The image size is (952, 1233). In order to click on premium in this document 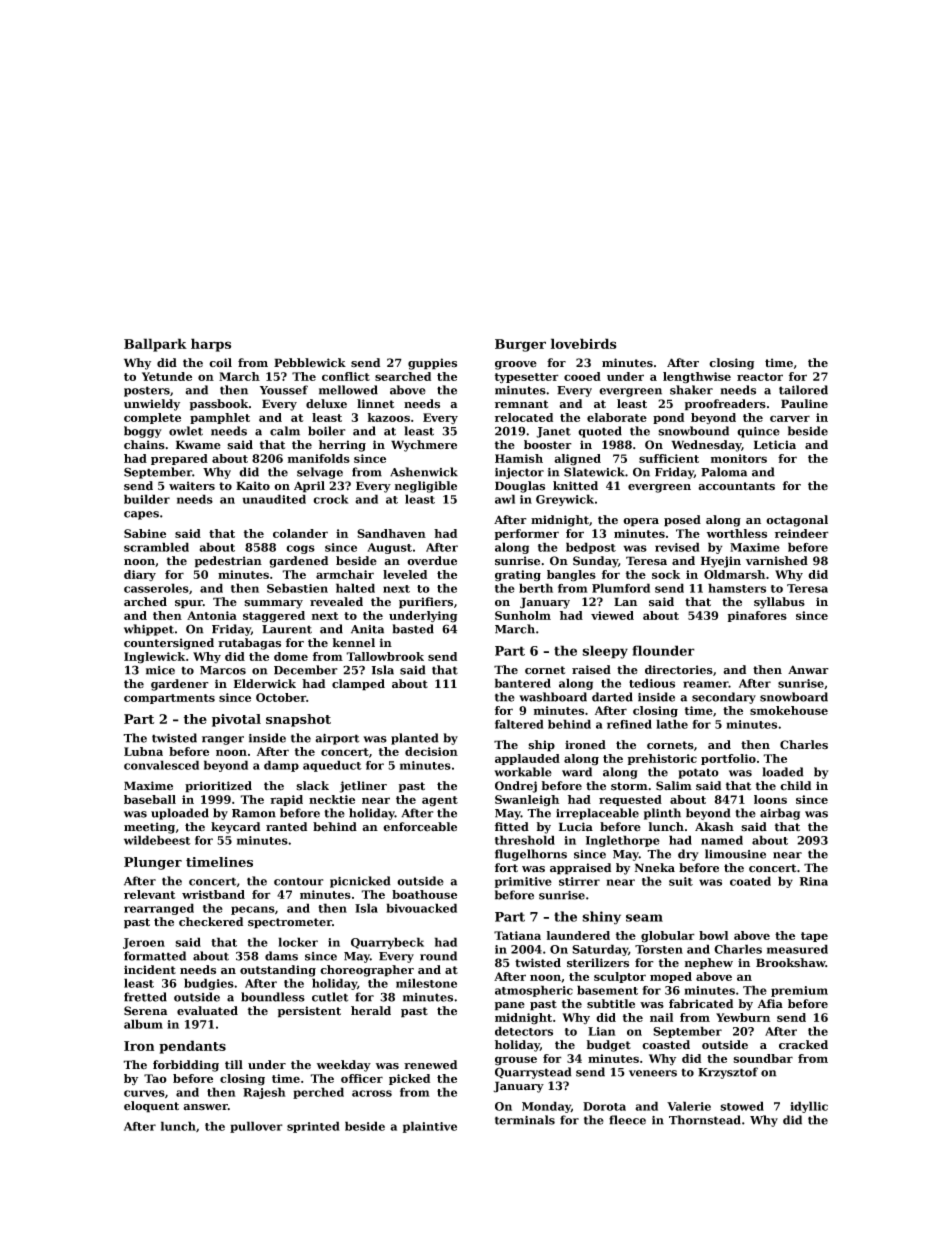, I will do `click(799, 991)`.
